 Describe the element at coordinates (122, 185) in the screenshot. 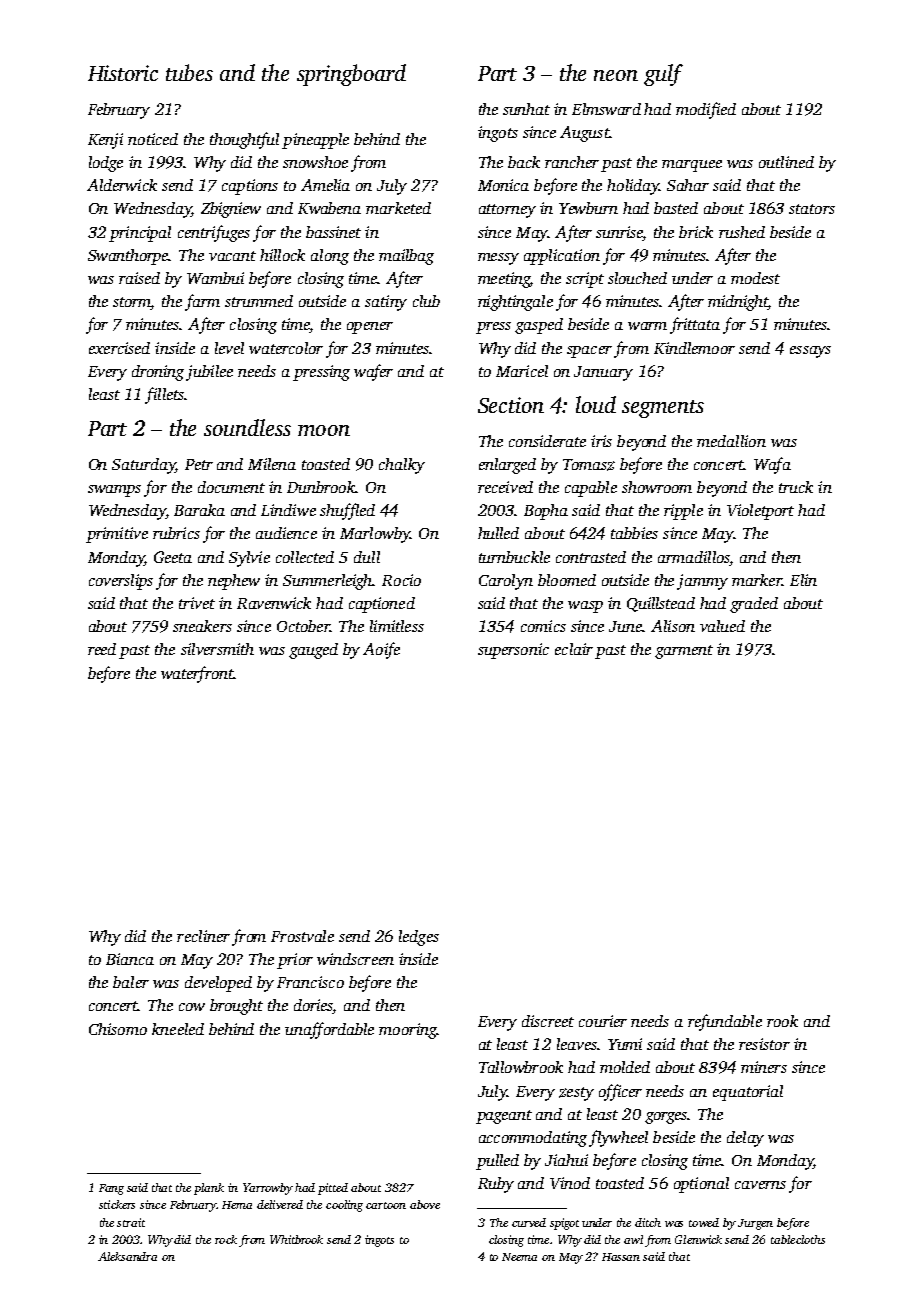

I see `Alderwick` at that location.
